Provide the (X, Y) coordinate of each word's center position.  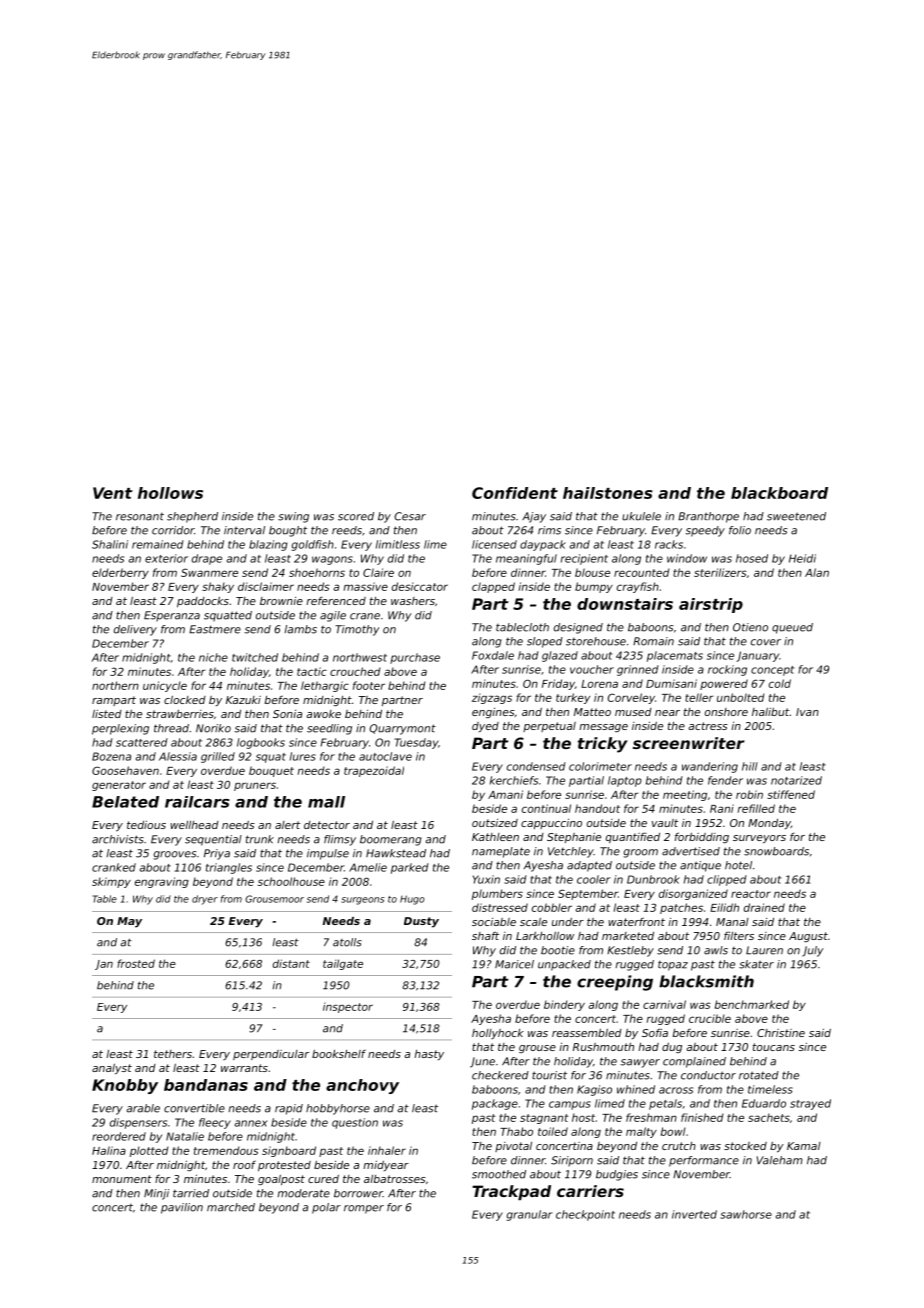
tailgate (343, 964)
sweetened (796, 516)
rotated (759, 1075)
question (355, 1123)
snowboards (776, 851)
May (129, 922)
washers (413, 601)
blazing (268, 545)
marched (231, 1207)
